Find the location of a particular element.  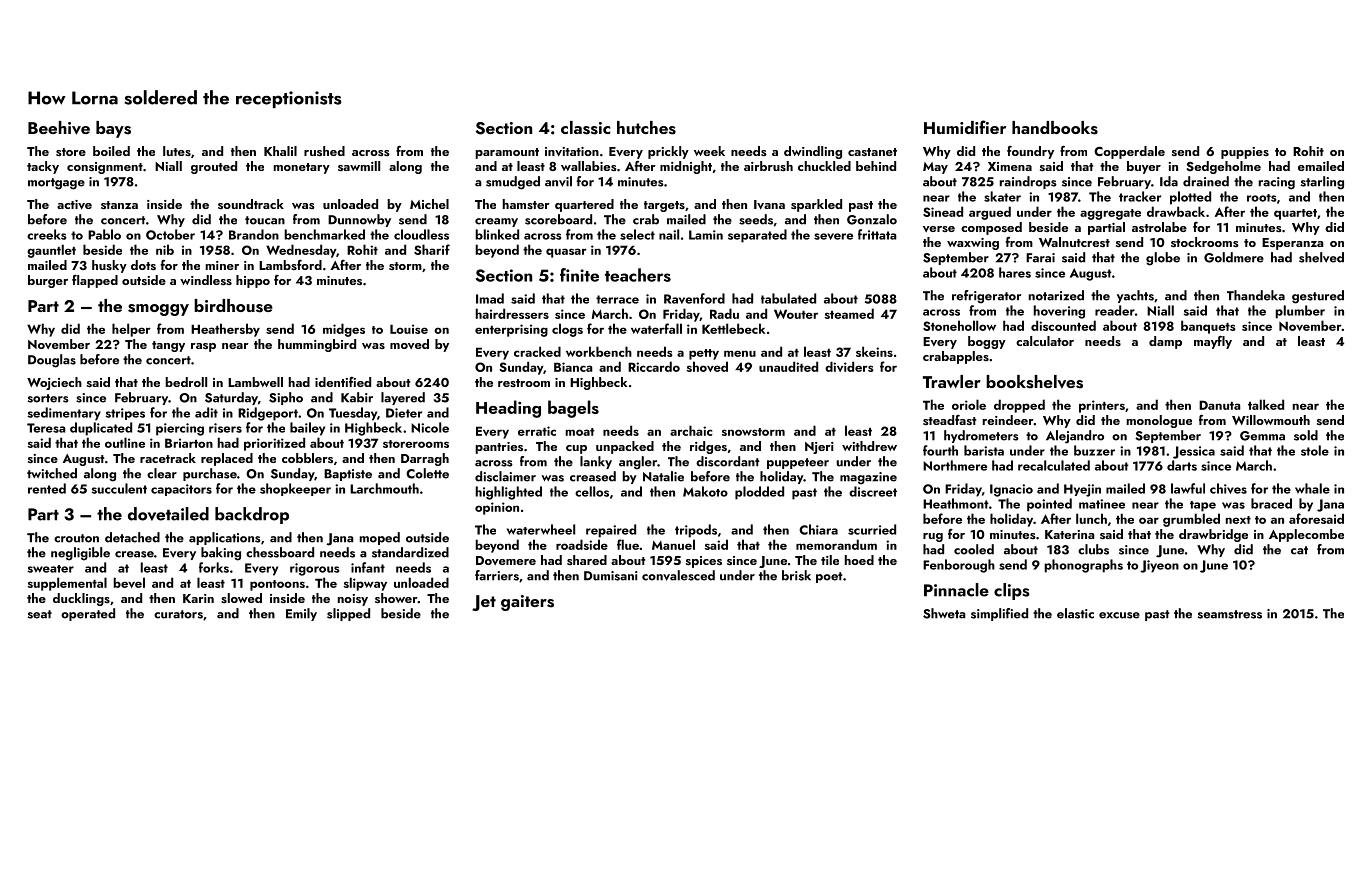

Emily is located at coordinates (301, 614).
